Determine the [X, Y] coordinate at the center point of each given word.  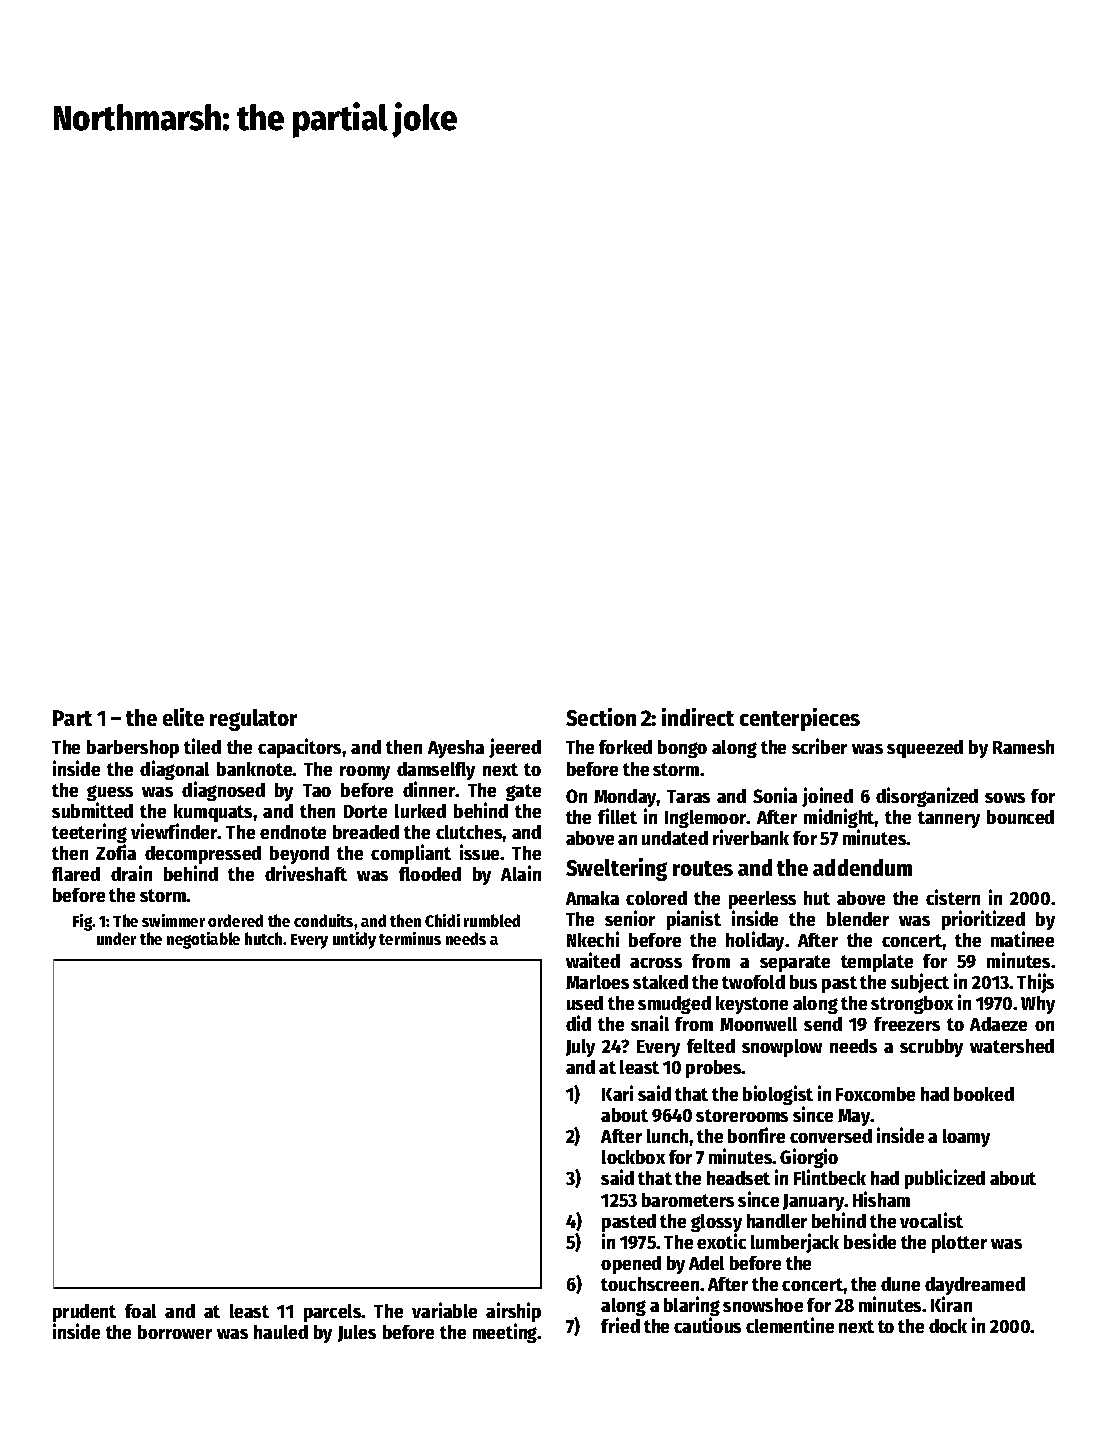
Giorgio [809, 1159]
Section [601, 717]
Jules [357, 1333]
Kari [617, 1093]
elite [183, 717]
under [116, 938]
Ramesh [1023, 747]
